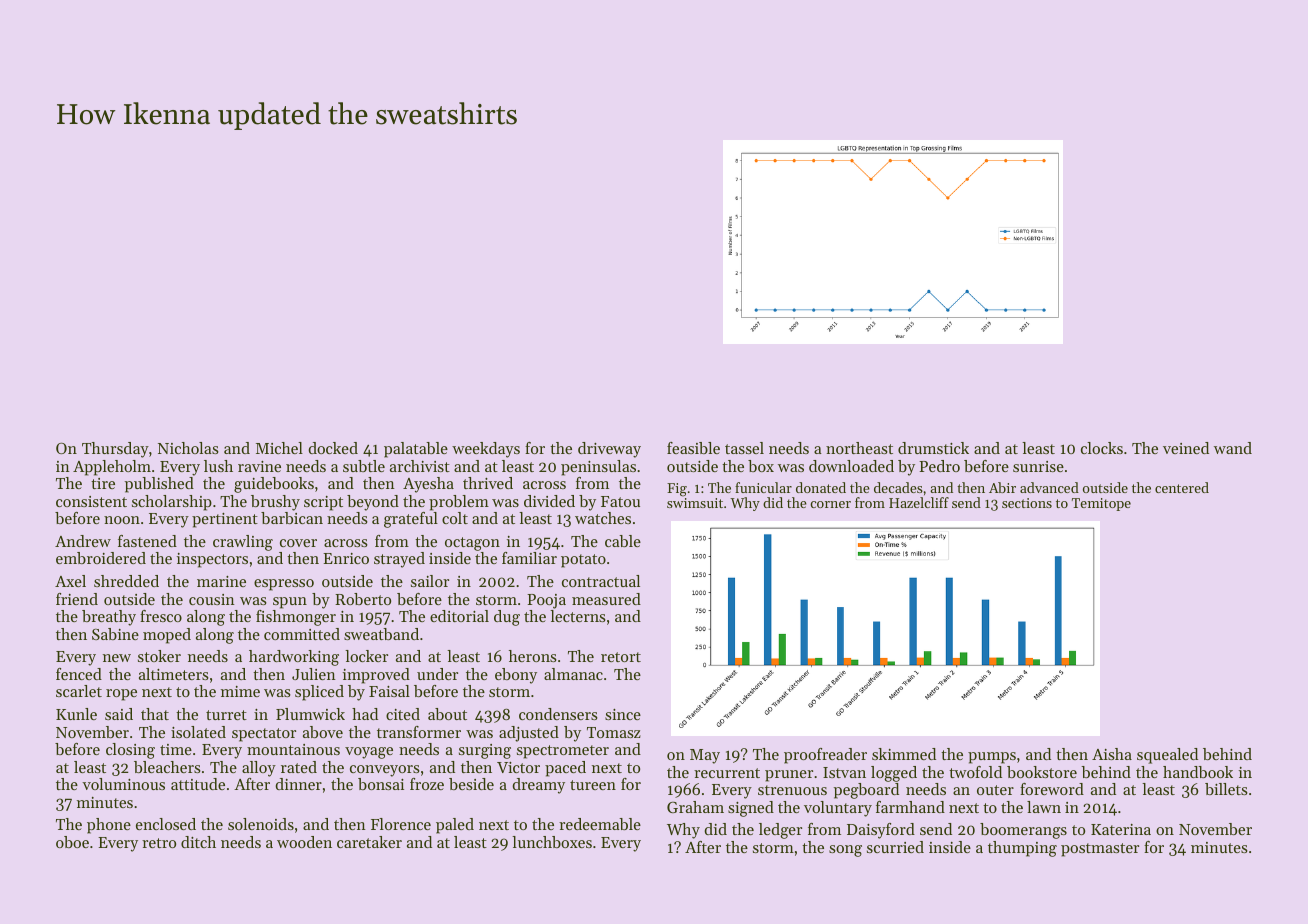  Describe the element at coordinates (1102, 448) in the document. I see `clocks` at that location.
